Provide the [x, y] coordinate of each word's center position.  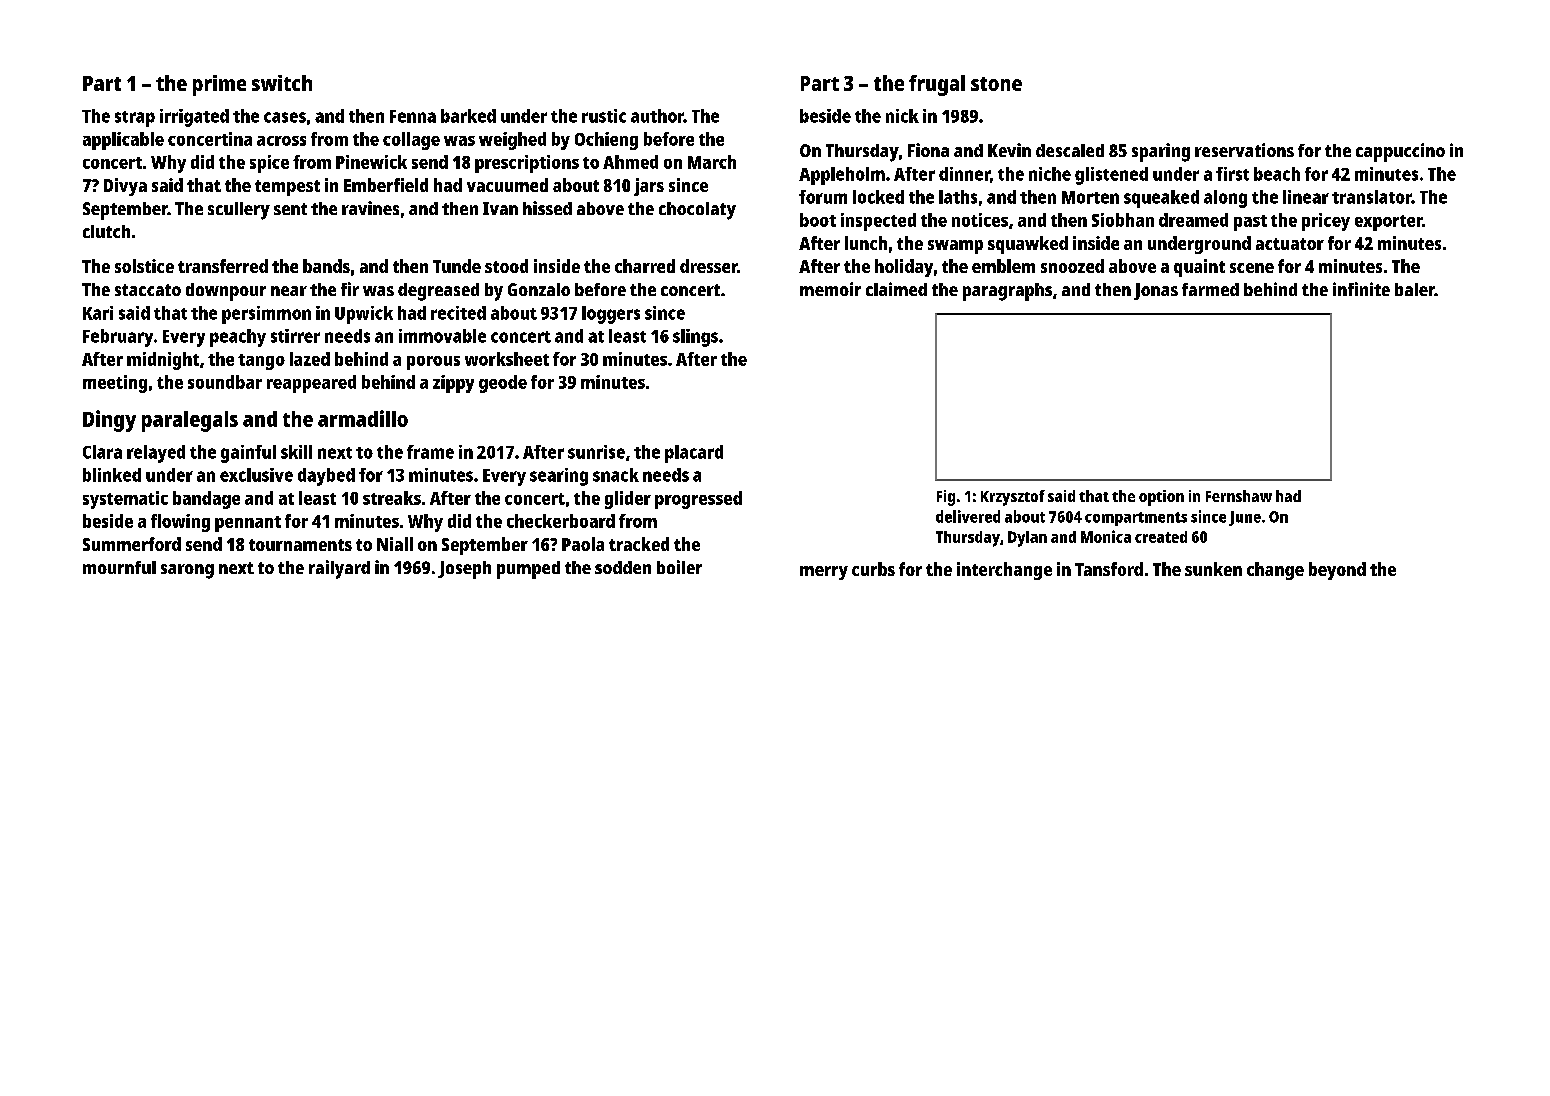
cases [285, 117]
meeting [115, 384]
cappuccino [1400, 152]
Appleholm [842, 176]
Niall [395, 544]
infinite [1361, 289]
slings [695, 338]
